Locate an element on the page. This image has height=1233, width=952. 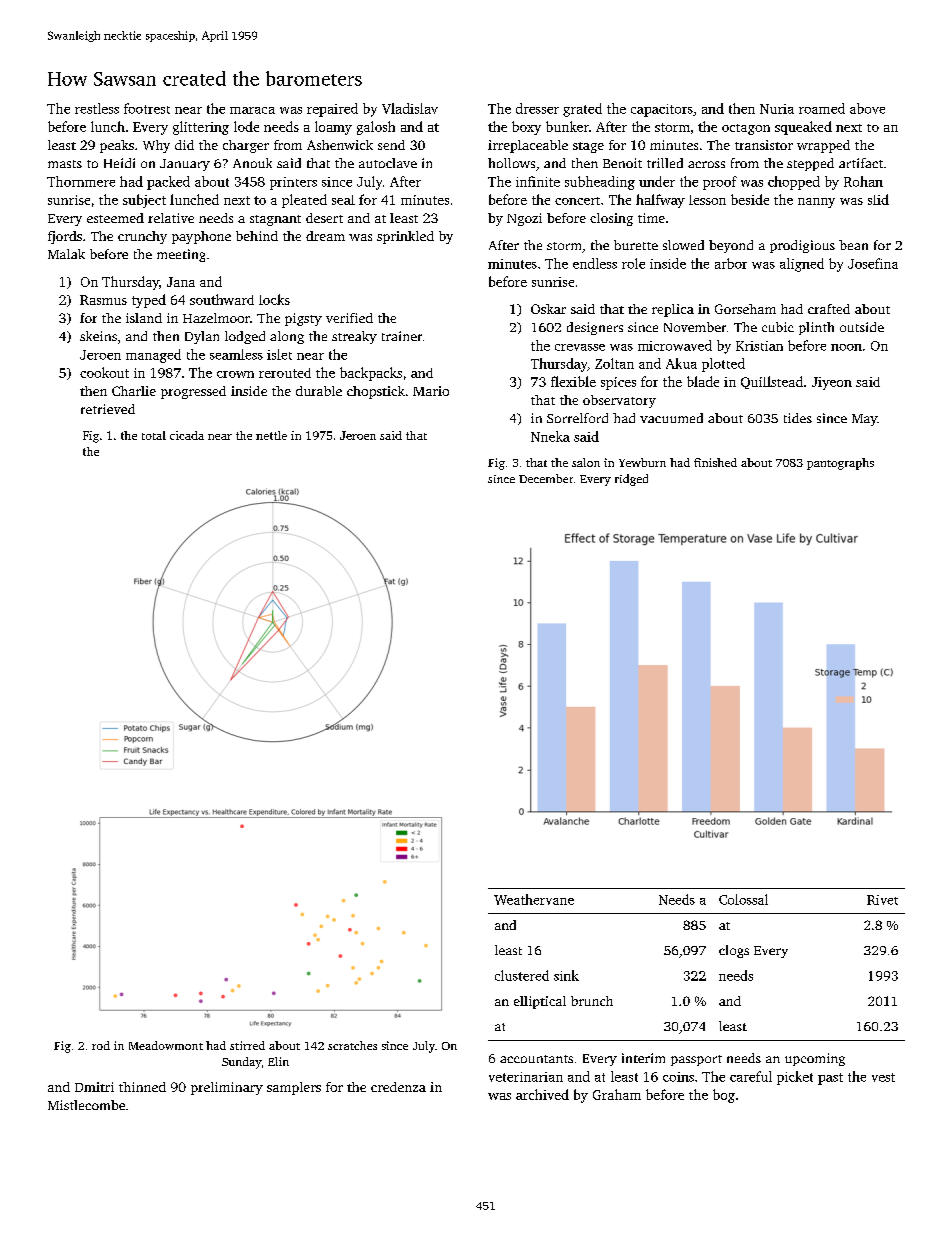
ridged is located at coordinates (631, 480).
